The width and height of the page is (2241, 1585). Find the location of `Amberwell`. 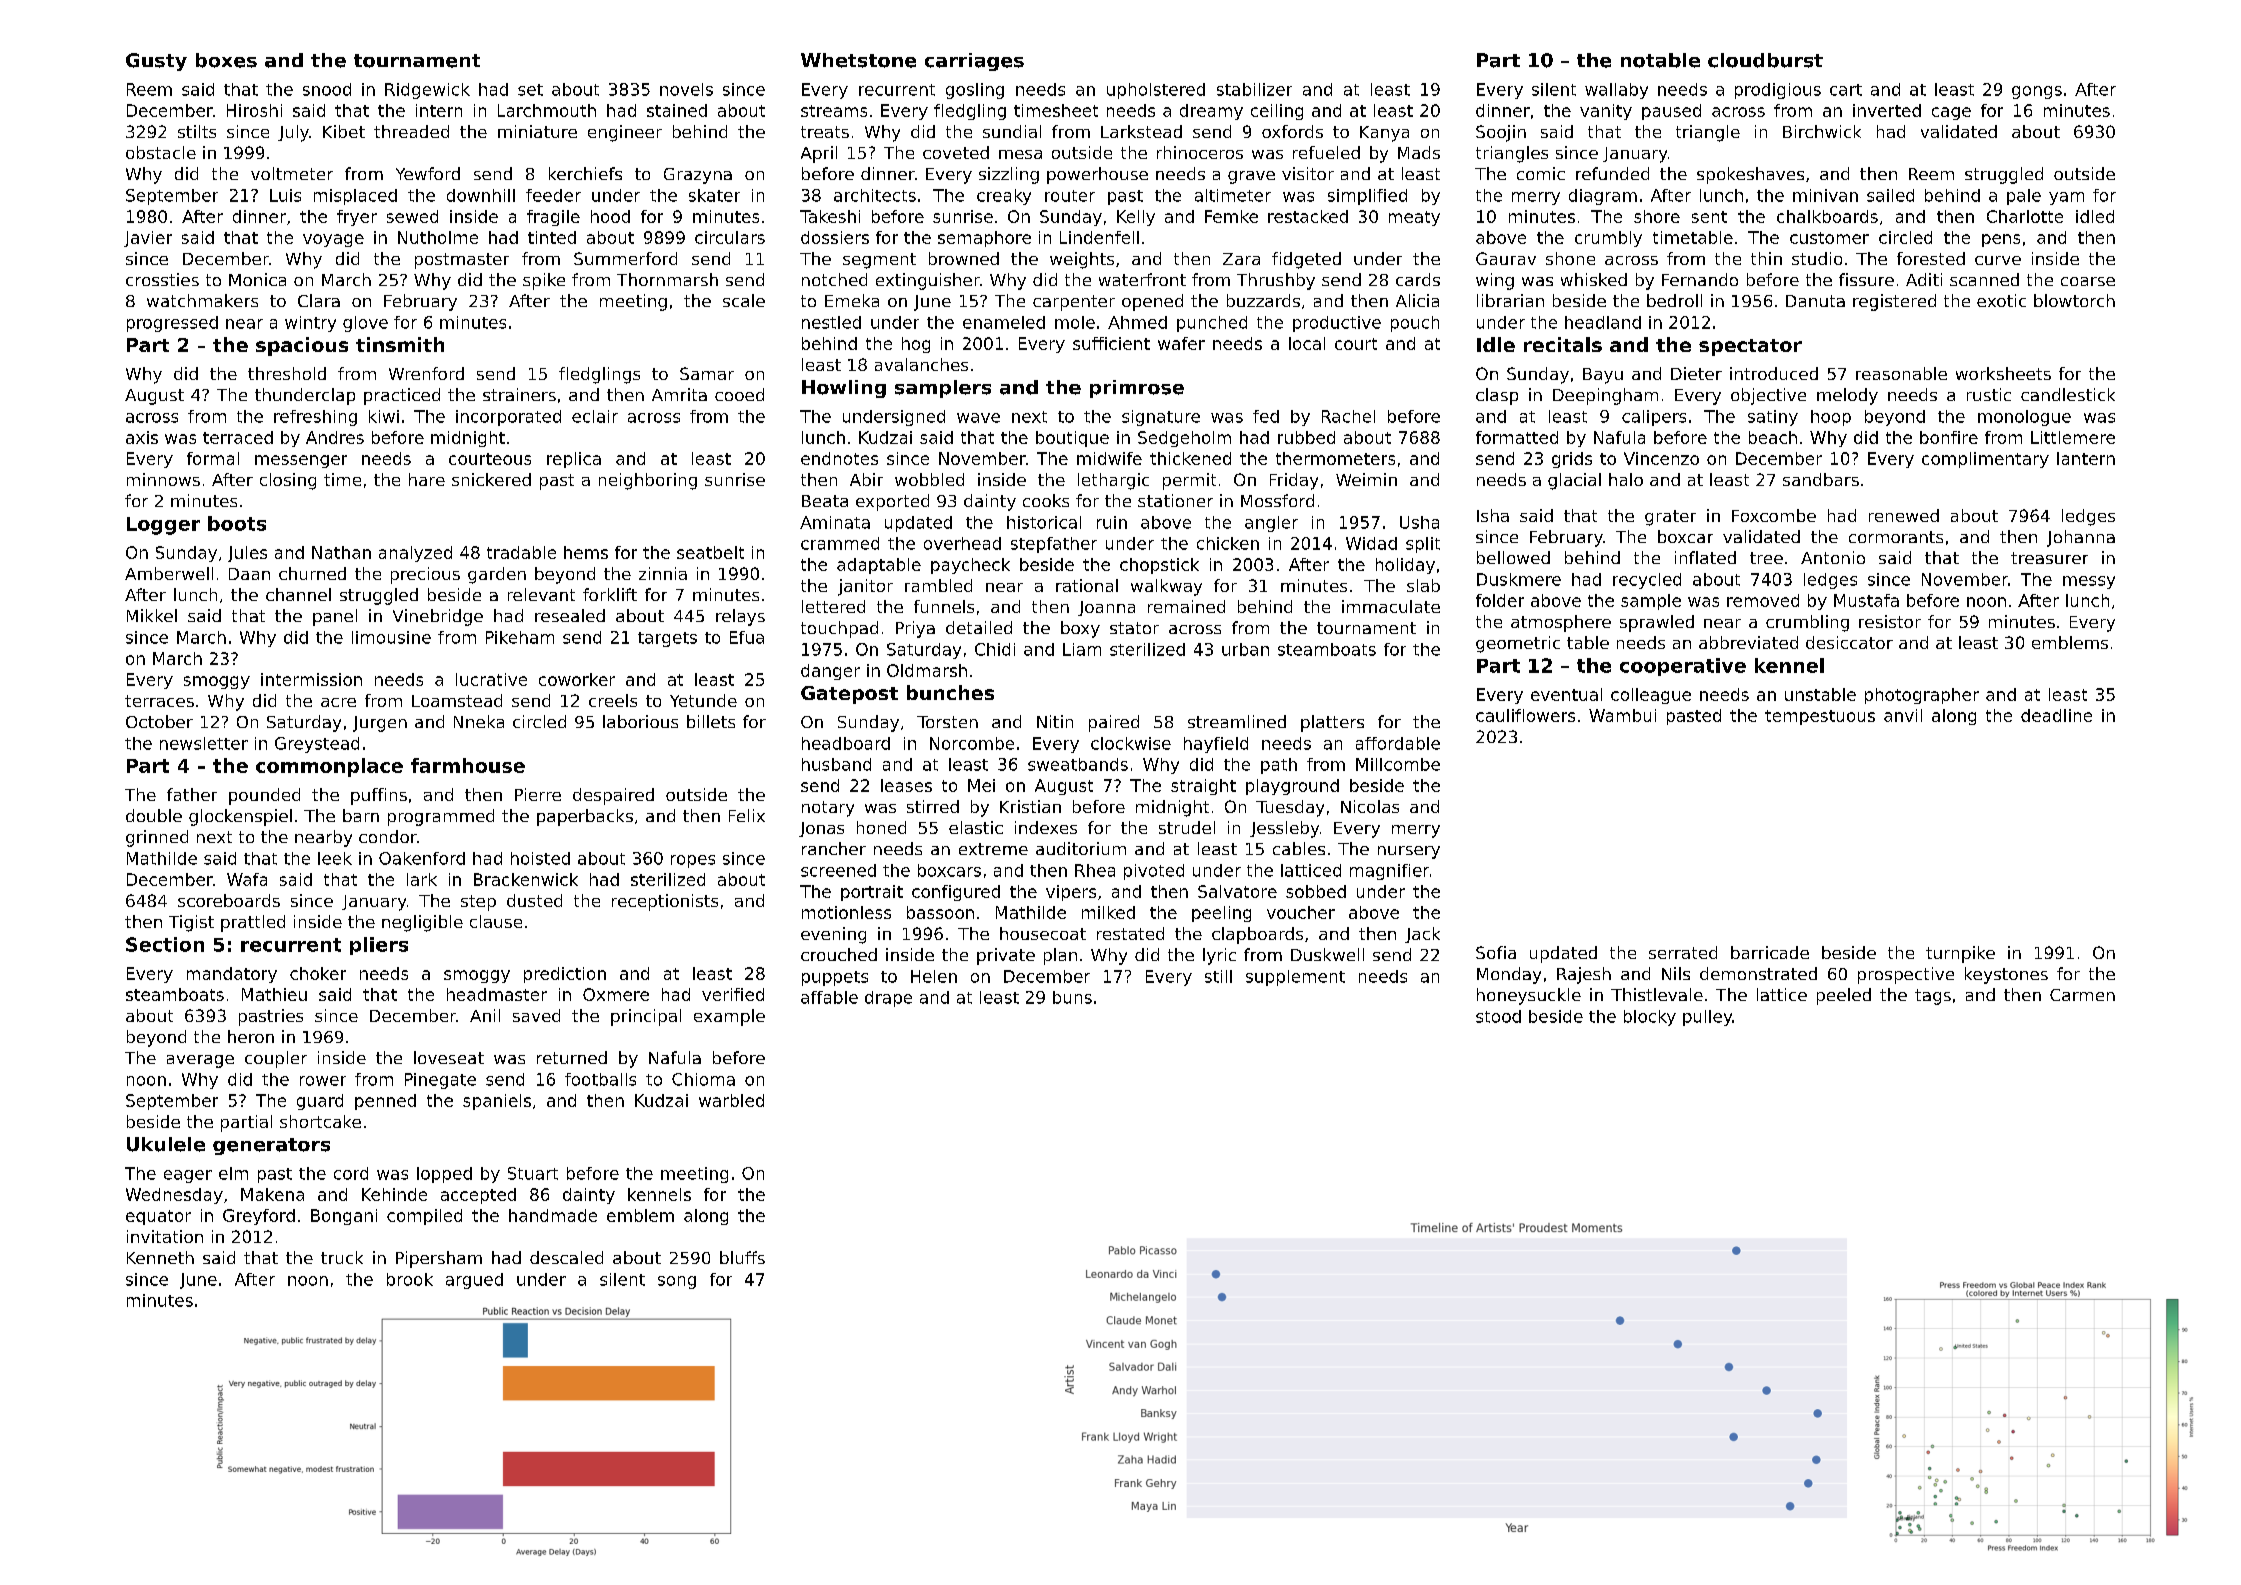

Amberwell is located at coordinates (169, 573).
